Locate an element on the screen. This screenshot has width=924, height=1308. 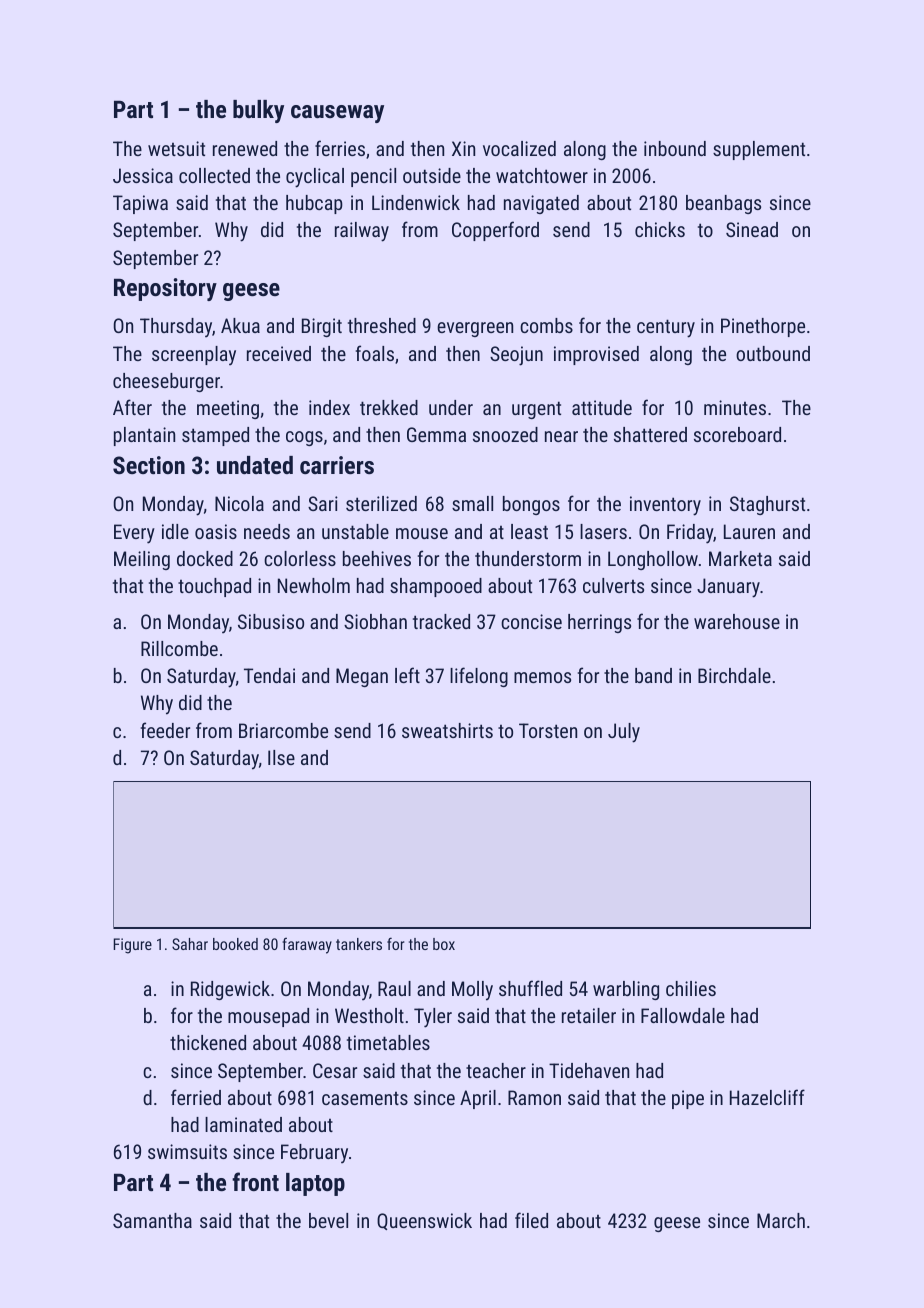
Ilse is located at coordinates (281, 757).
